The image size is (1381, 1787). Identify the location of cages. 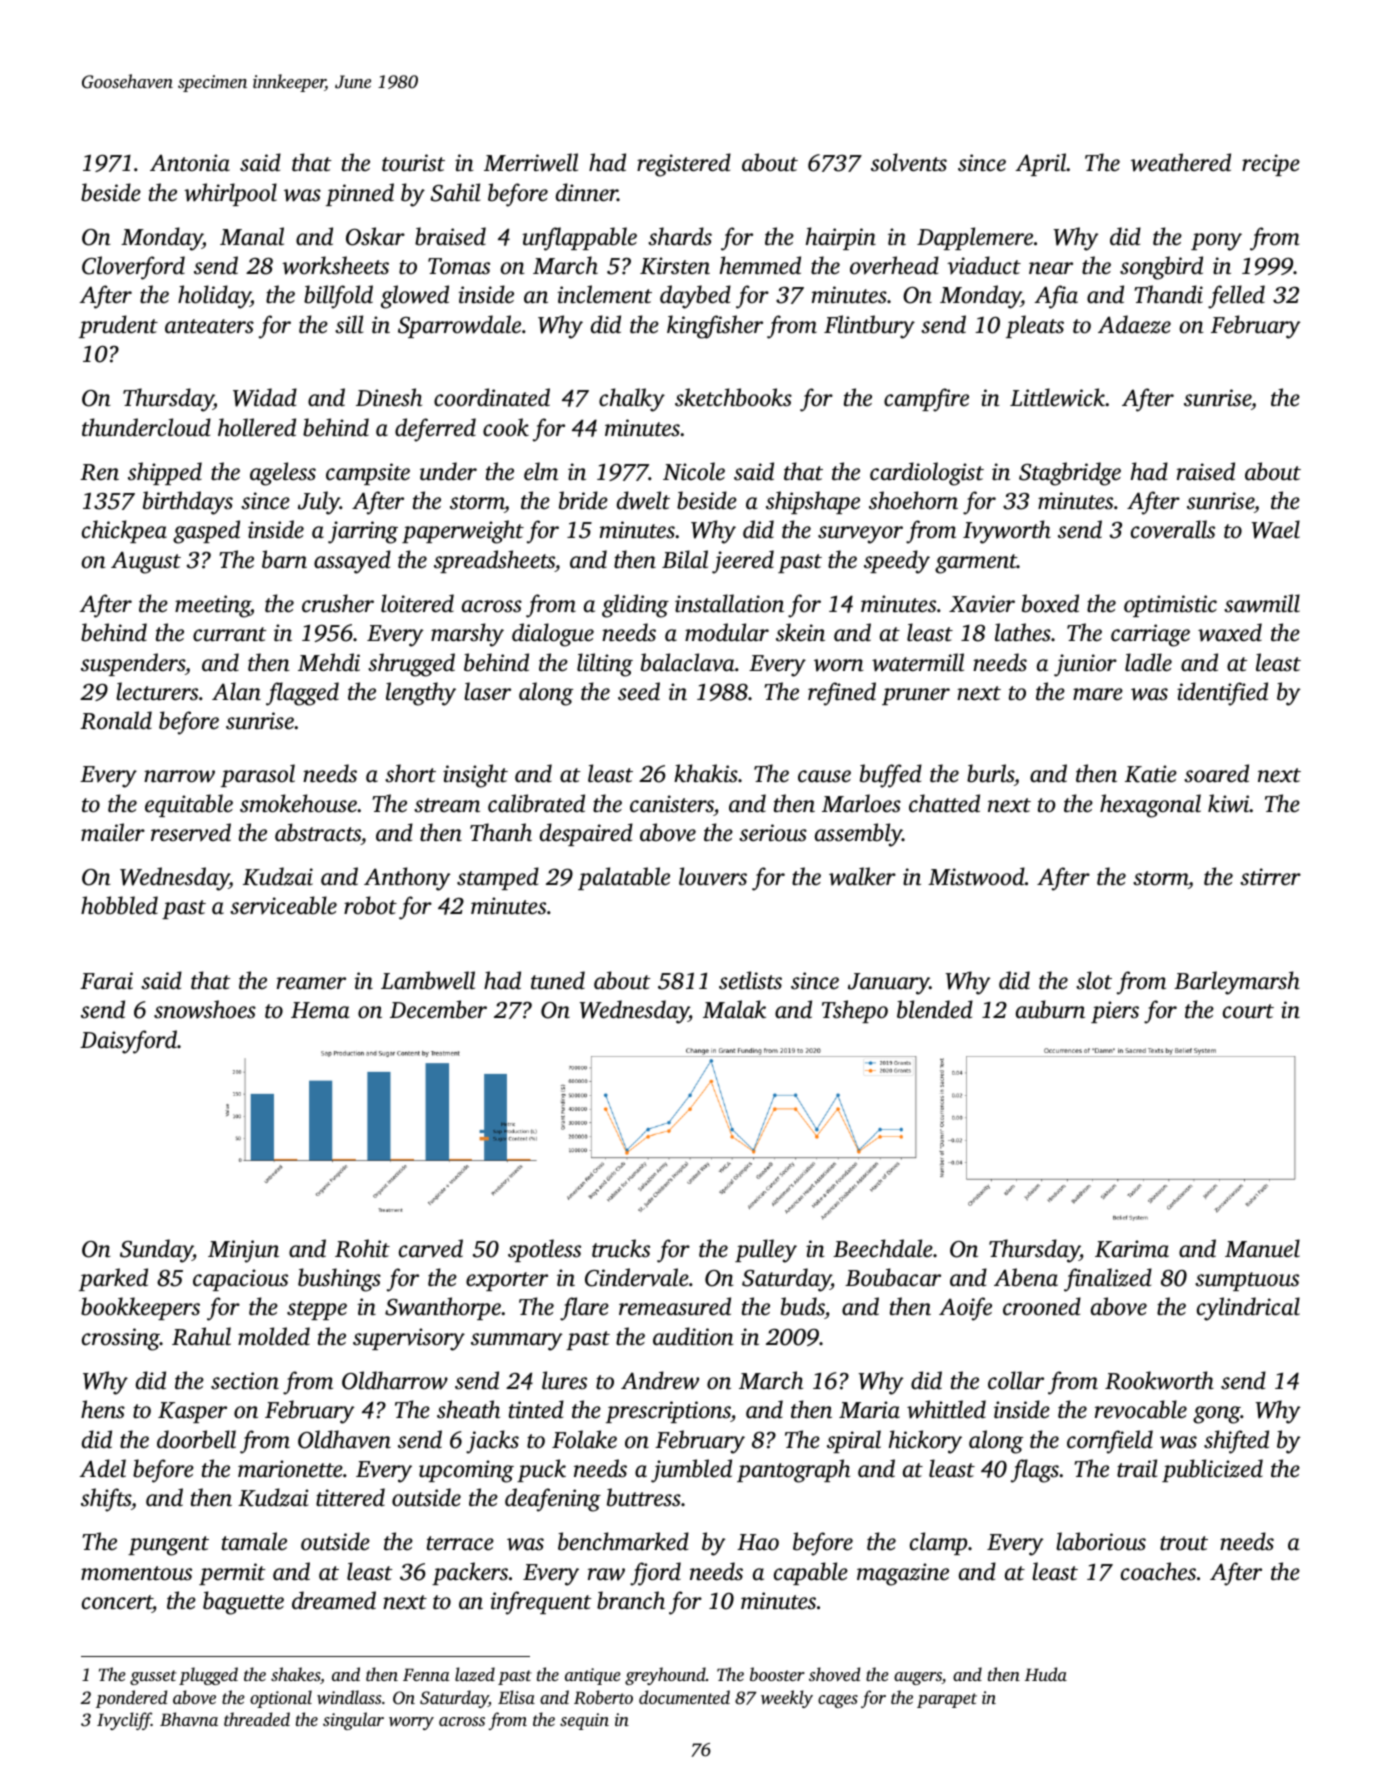
(838, 1701).
